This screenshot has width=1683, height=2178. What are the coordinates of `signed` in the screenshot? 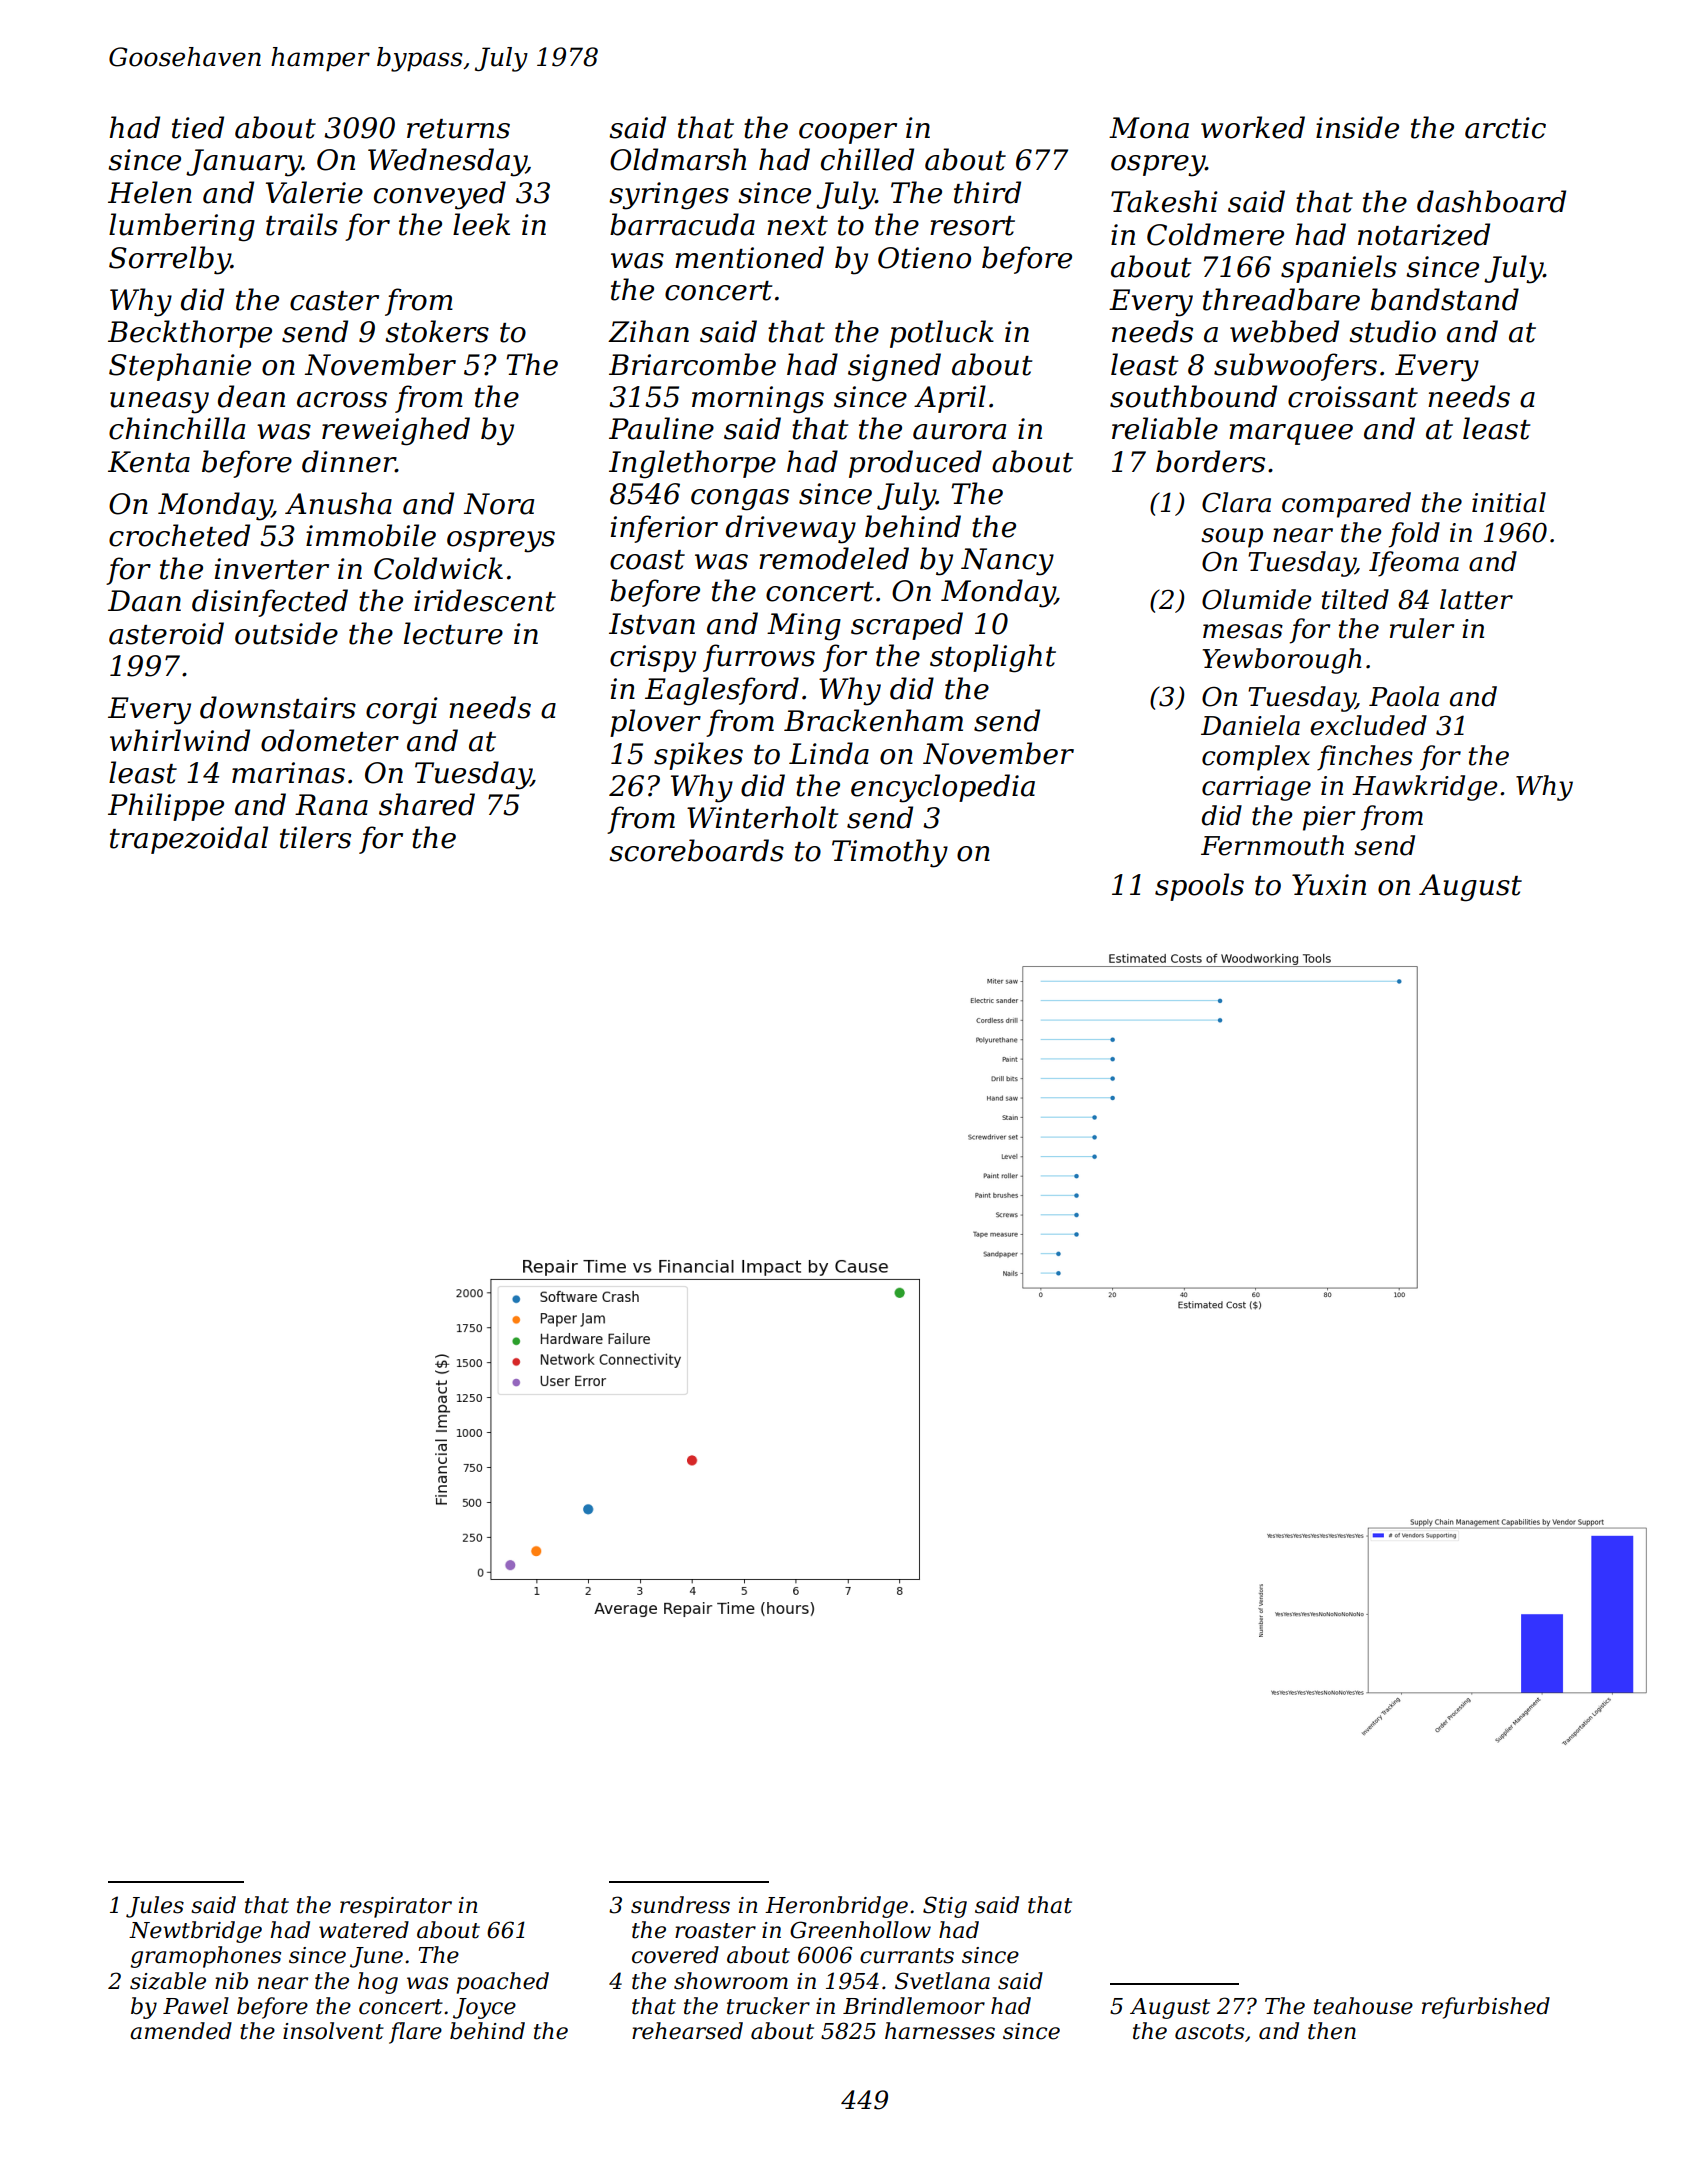 It's located at (894, 367).
